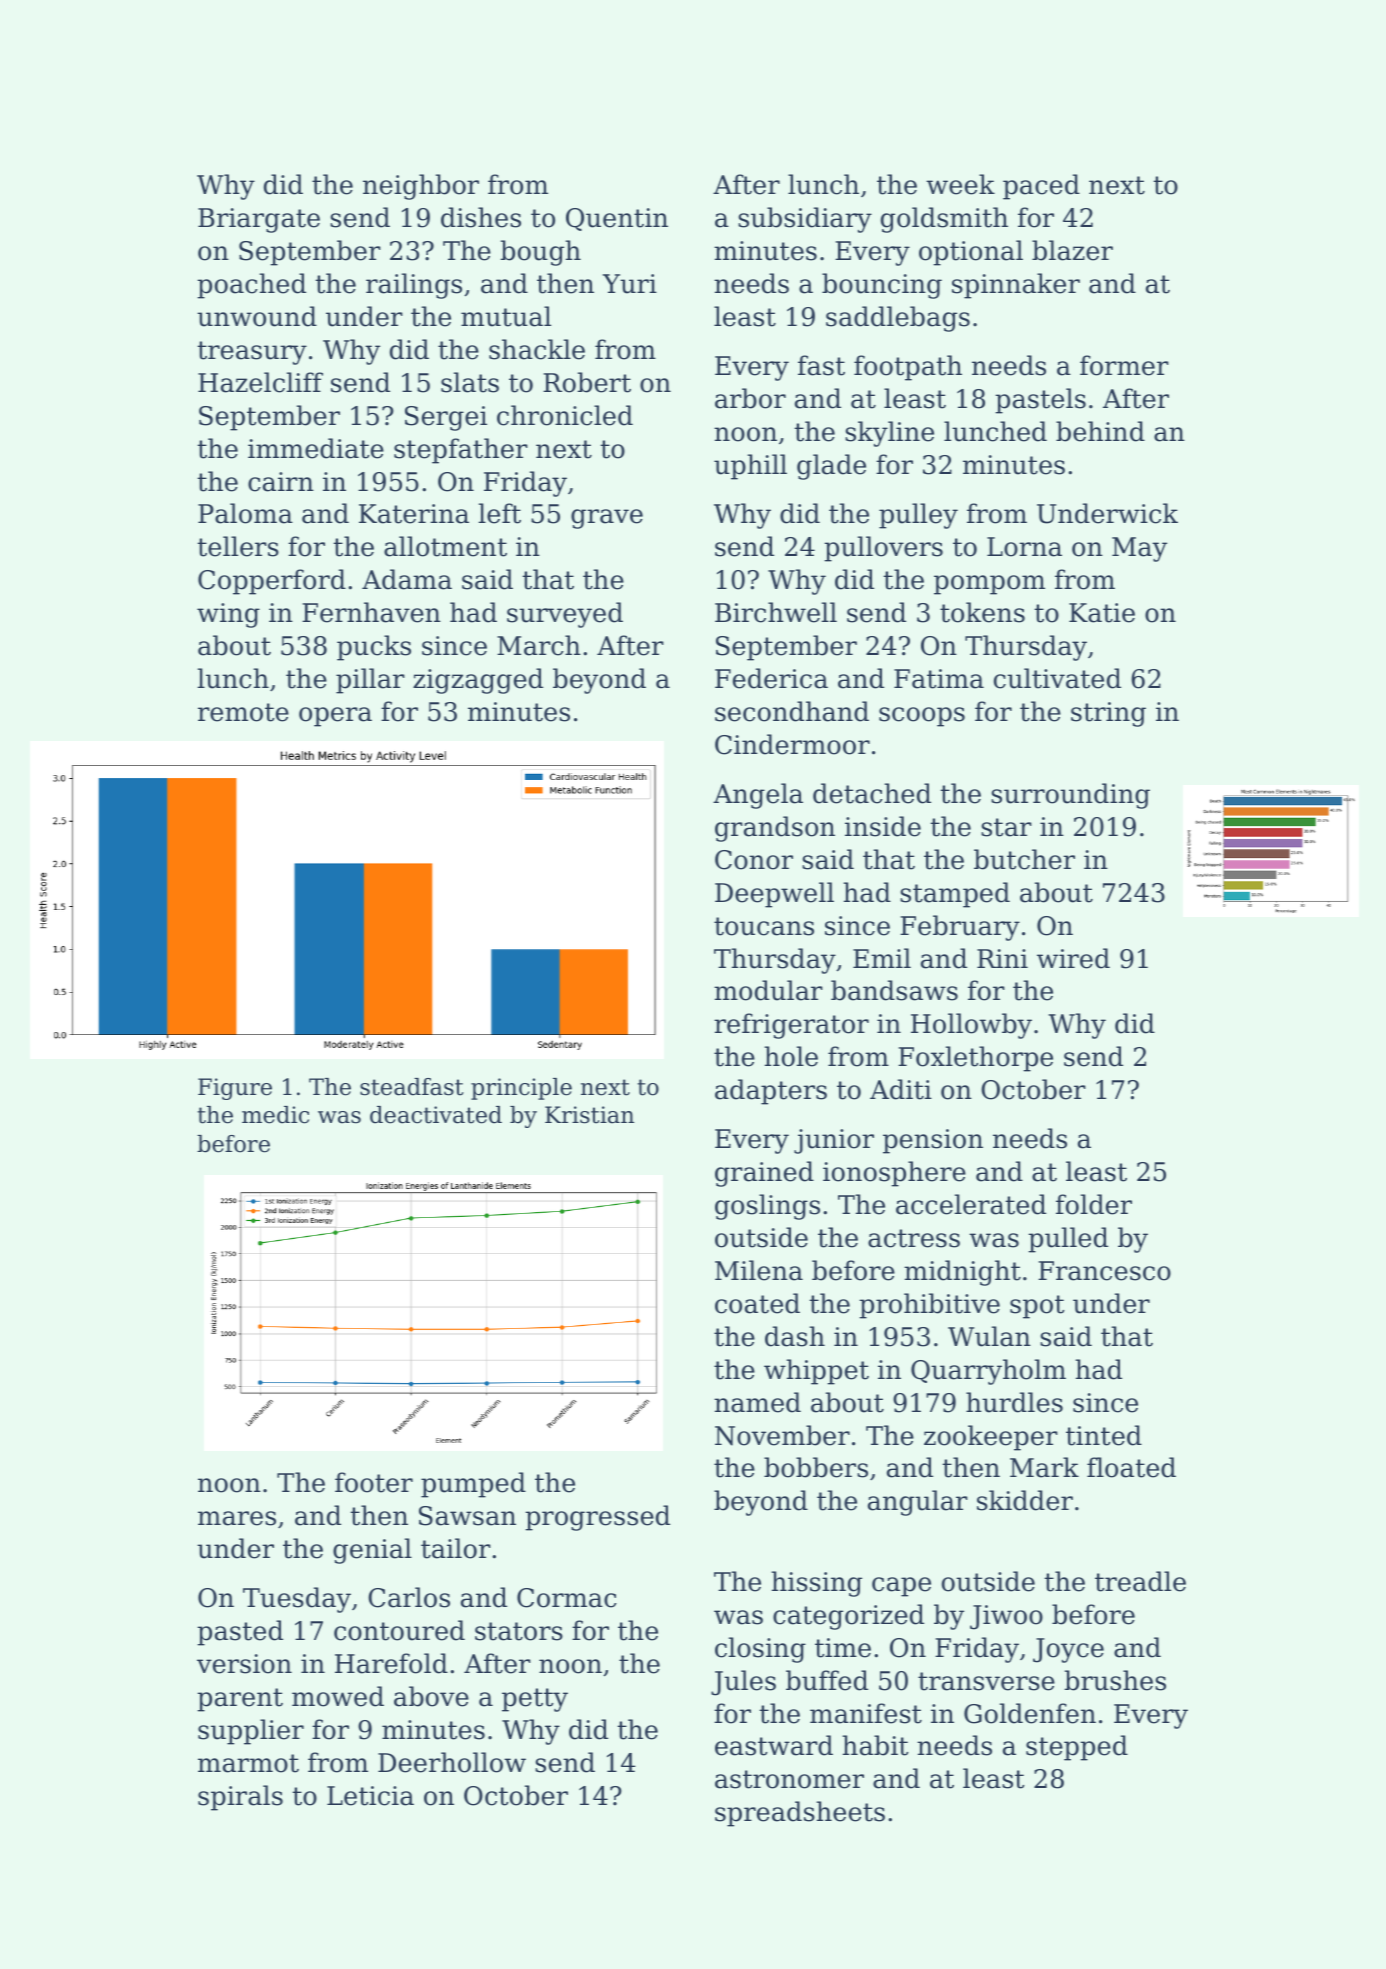  Describe the element at coordinates (421, 187) in the page. I see `neighbor` at that location.
